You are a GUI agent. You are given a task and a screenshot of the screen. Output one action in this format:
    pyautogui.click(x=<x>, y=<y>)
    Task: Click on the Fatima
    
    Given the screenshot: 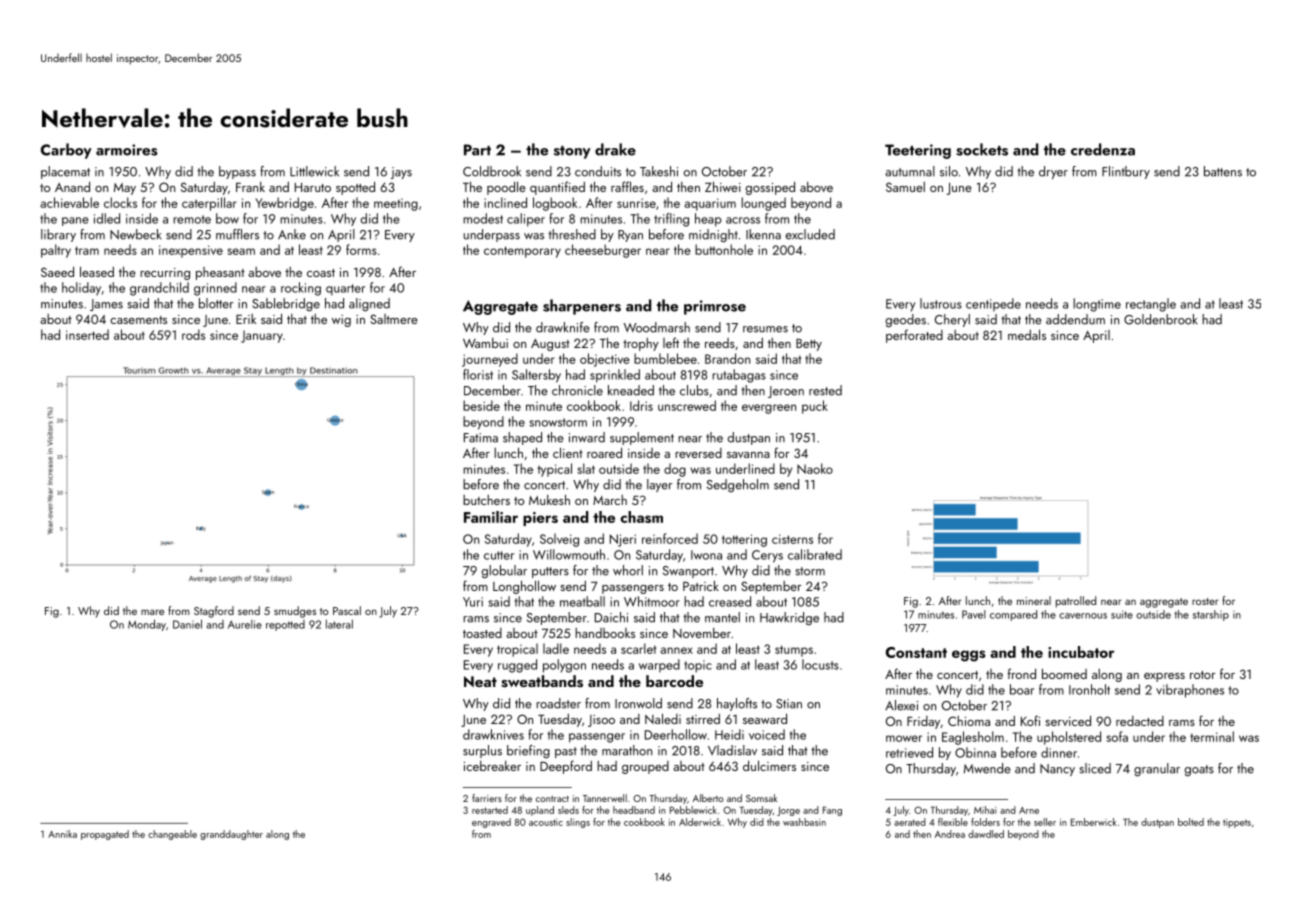 What is the action you would take?
    pyautogui.click(x=481, y=438)
